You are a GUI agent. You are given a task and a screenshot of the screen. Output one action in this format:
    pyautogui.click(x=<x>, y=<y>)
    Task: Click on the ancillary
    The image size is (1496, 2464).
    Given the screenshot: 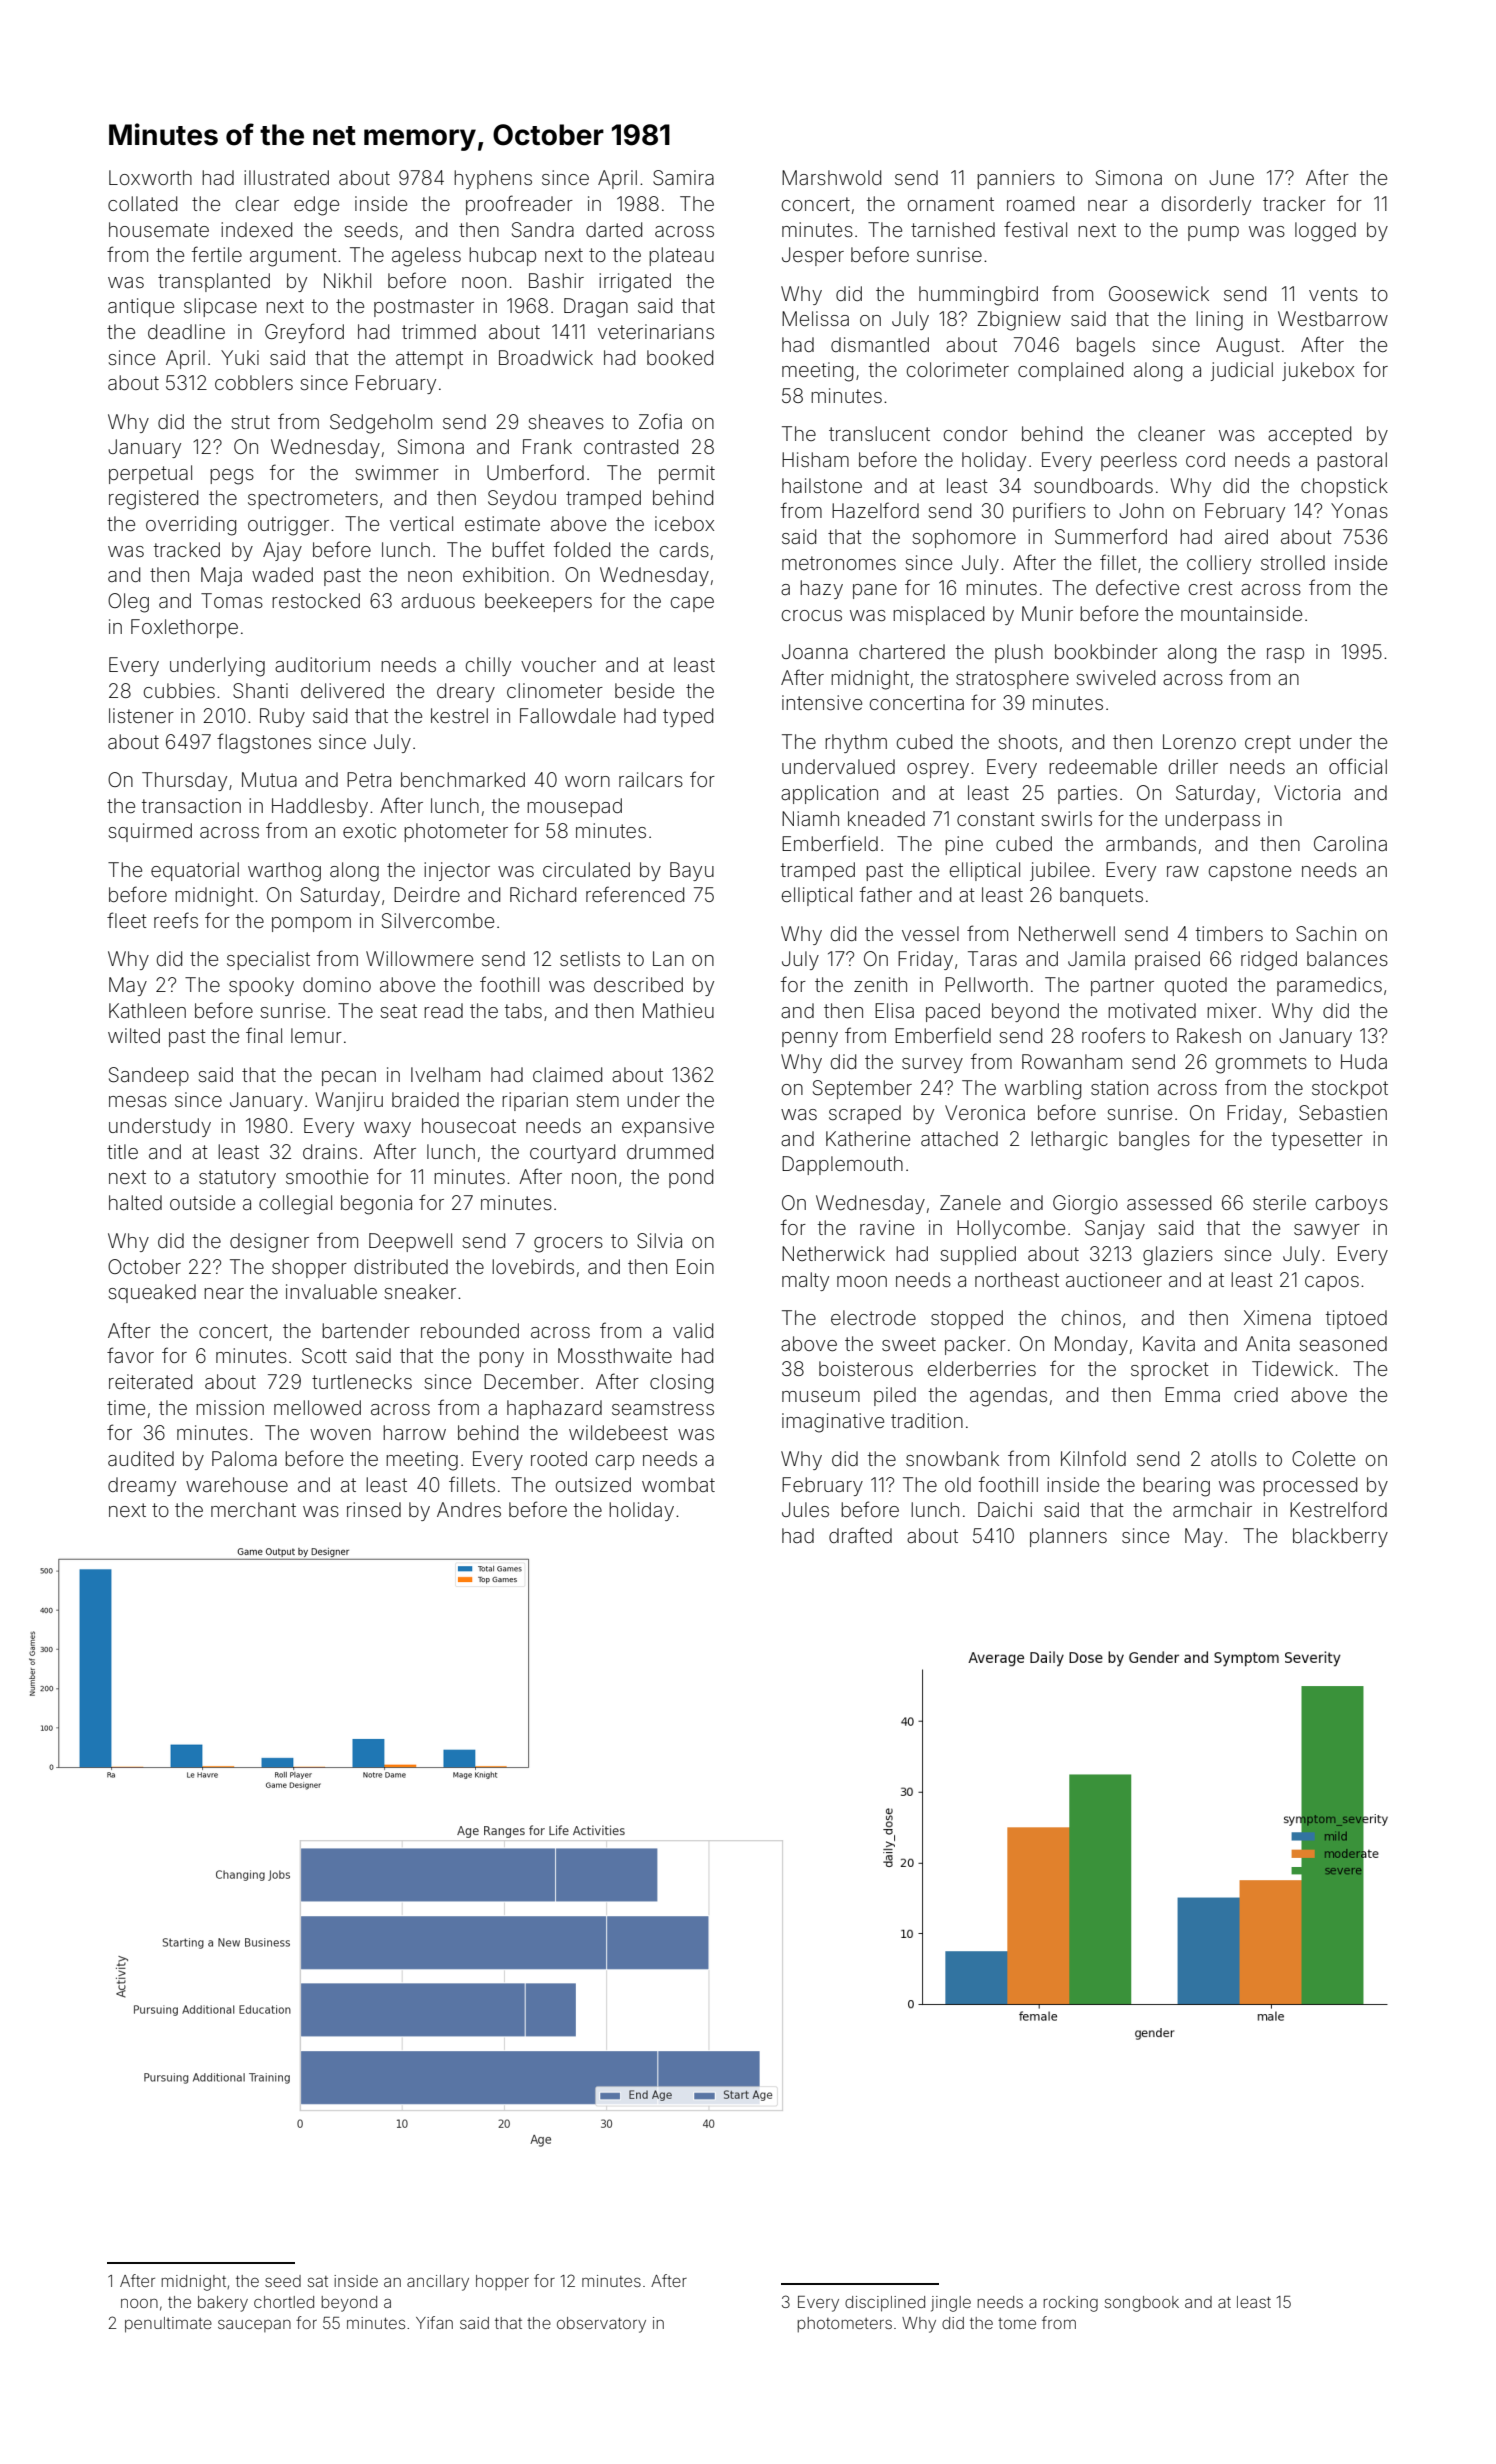 What is the action you would take?
    pyautogui.click(x=438, y=2283)
